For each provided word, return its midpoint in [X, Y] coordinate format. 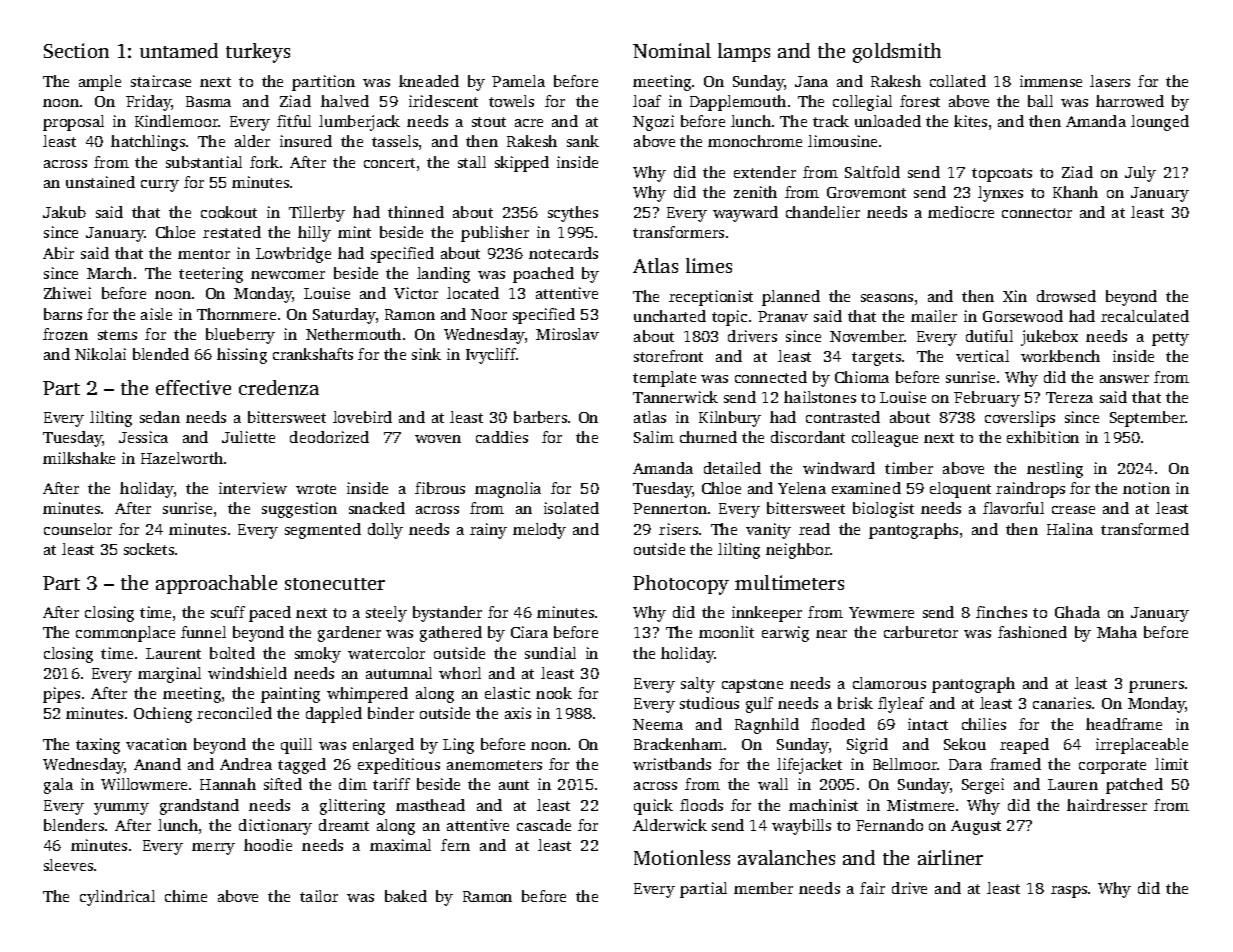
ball [1040, 101]
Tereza [1069, 397]
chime [186, 896]
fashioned [1032, 632]
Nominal [672, 50]
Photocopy [681, 585]
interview [253, 488]
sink [426, 354]
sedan [160, 417]
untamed [179, 50]
